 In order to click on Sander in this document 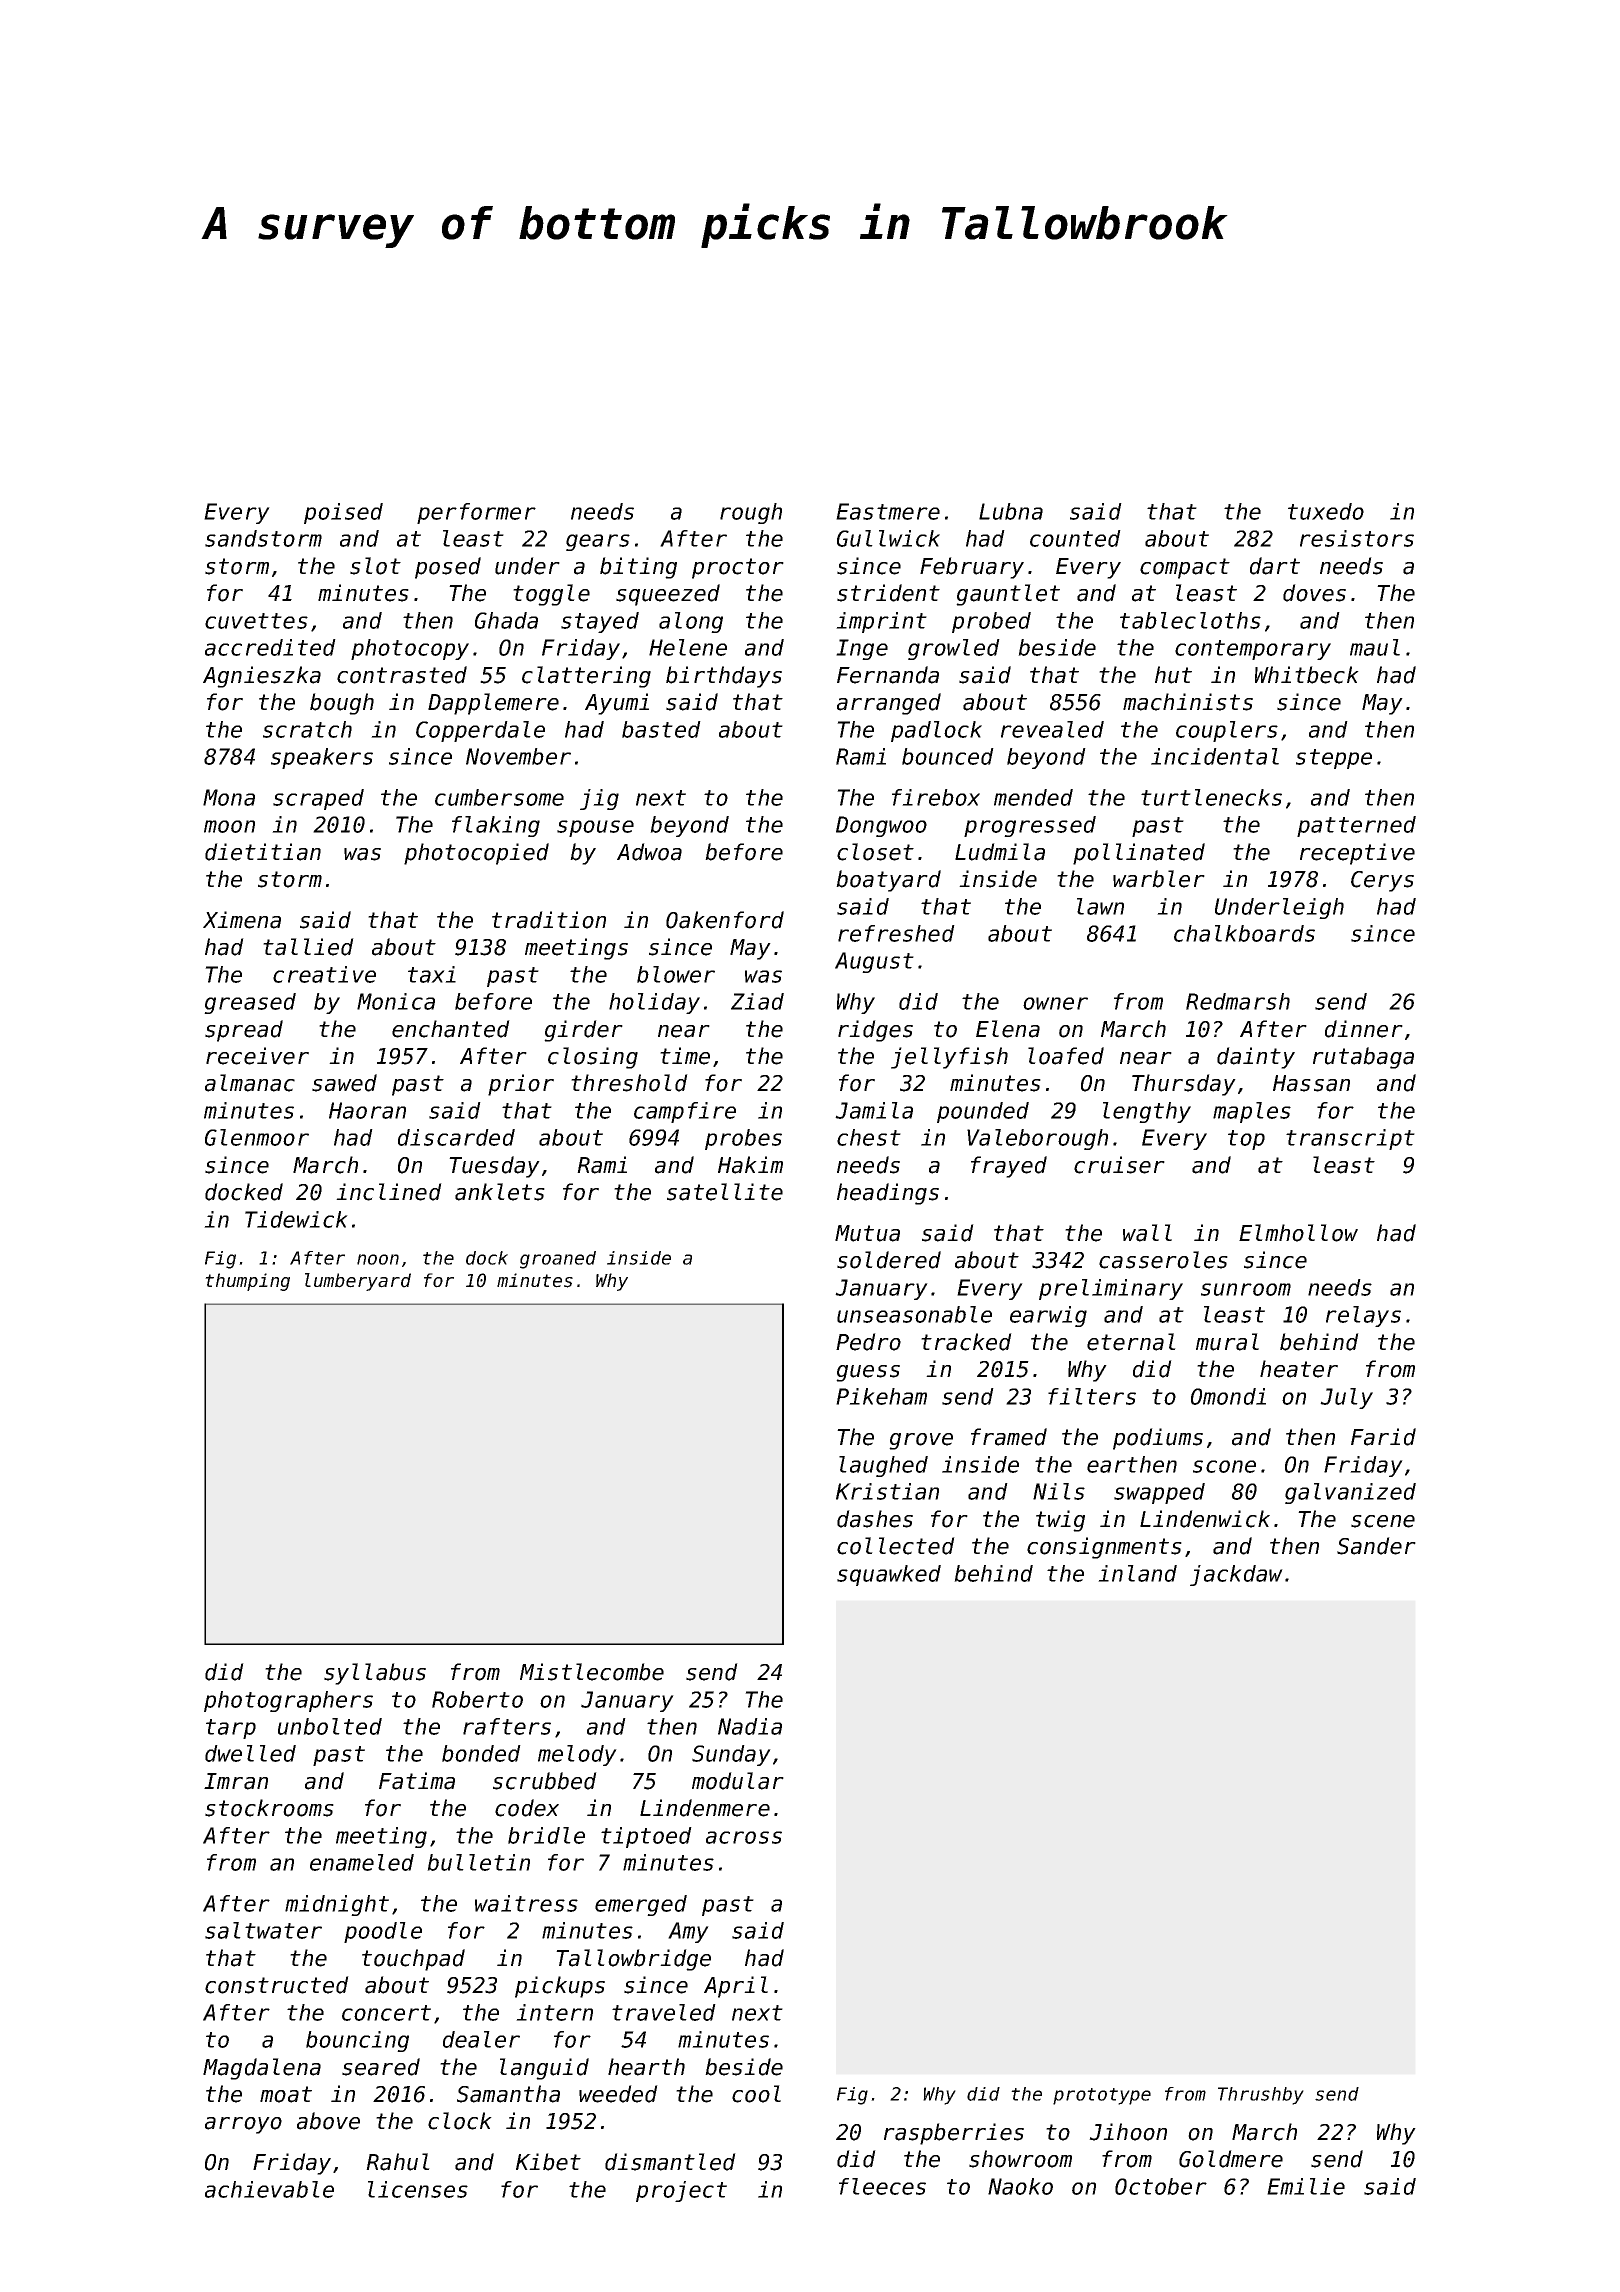, I will do `click(1376, 1546)`.
